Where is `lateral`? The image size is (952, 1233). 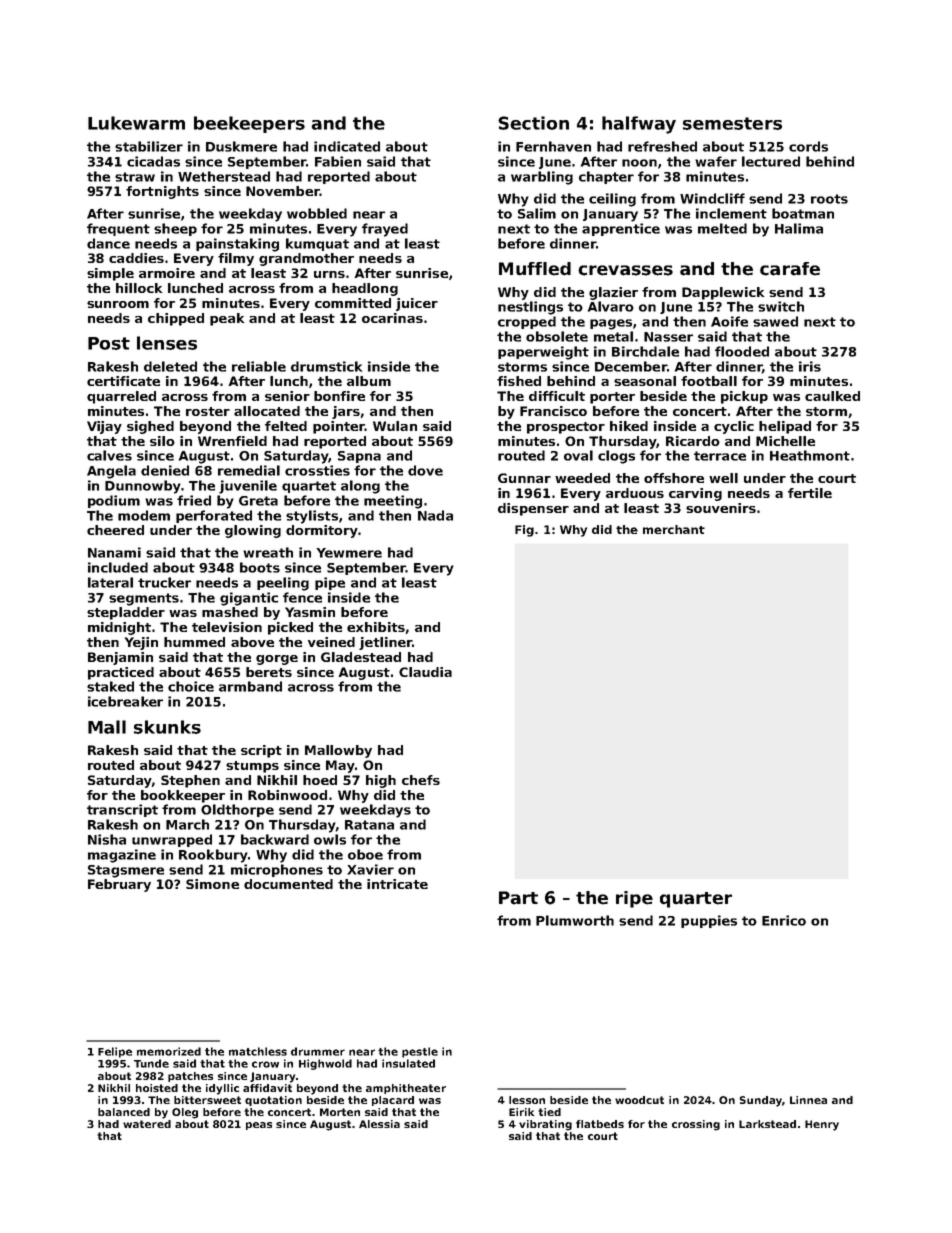 lateral is located at coordinates (110, 582).
